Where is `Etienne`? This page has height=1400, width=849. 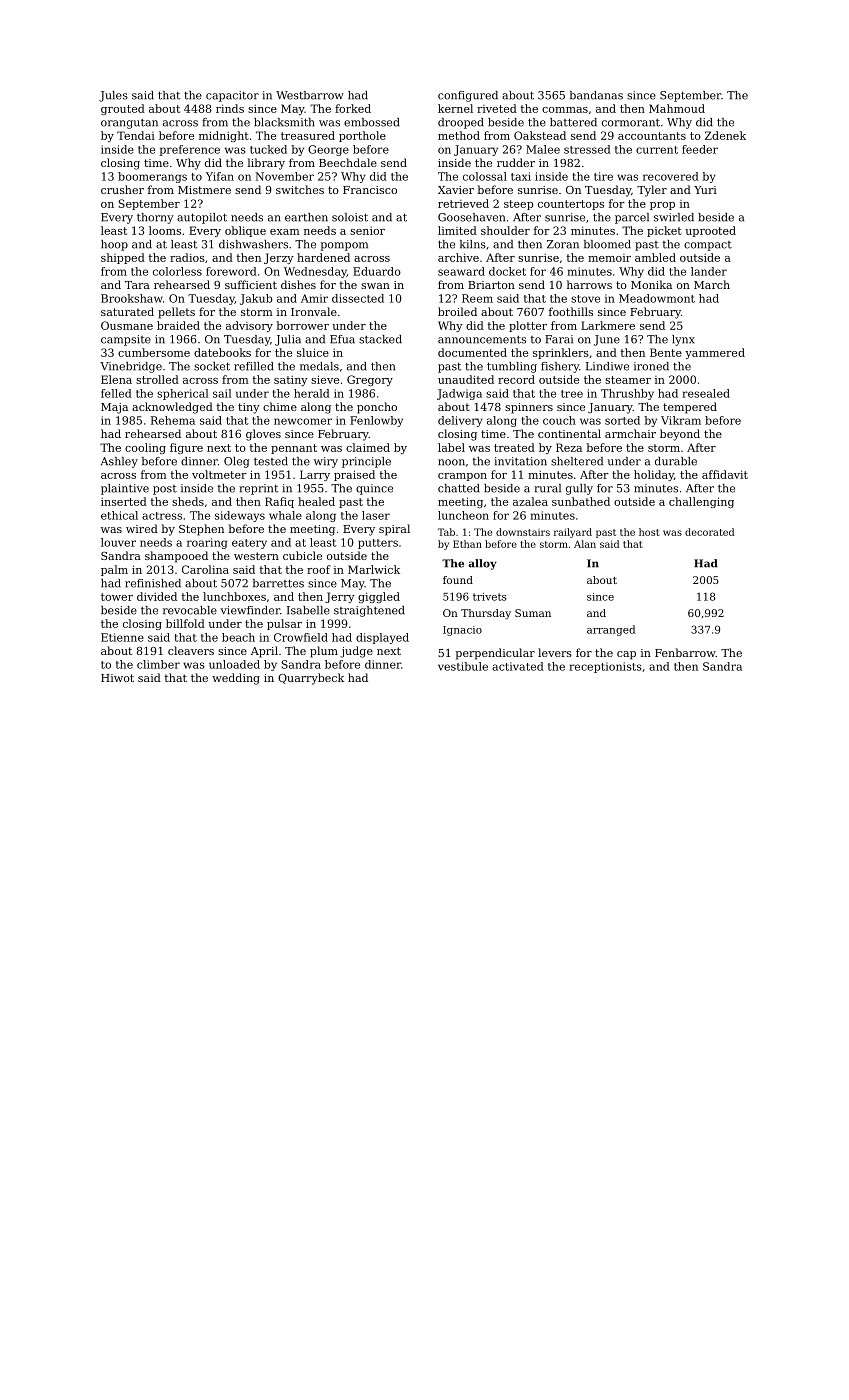 Etienne is located at coordinates (122, 637).
